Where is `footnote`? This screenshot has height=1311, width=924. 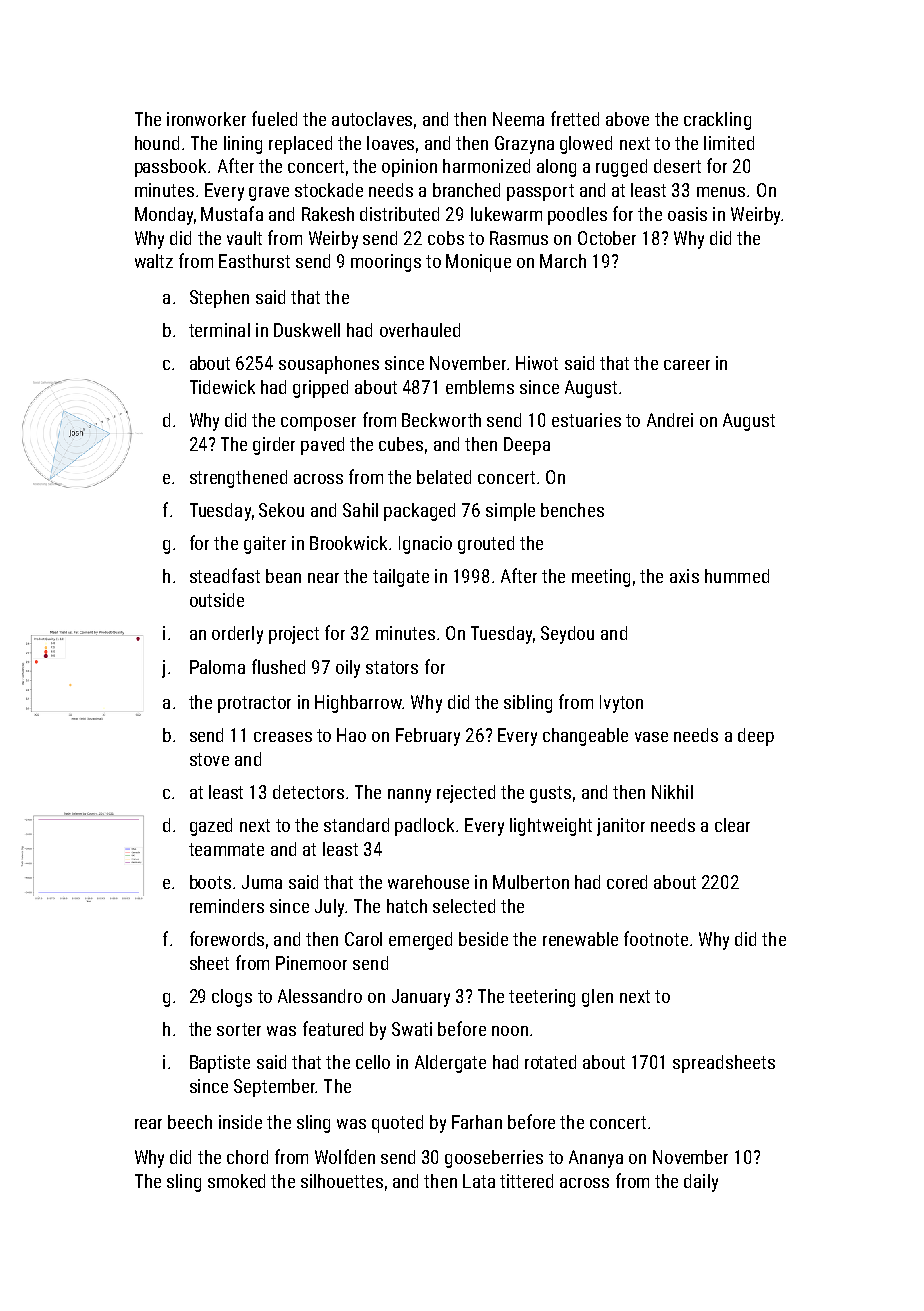
footnote is located at coordinates (656, 938).
